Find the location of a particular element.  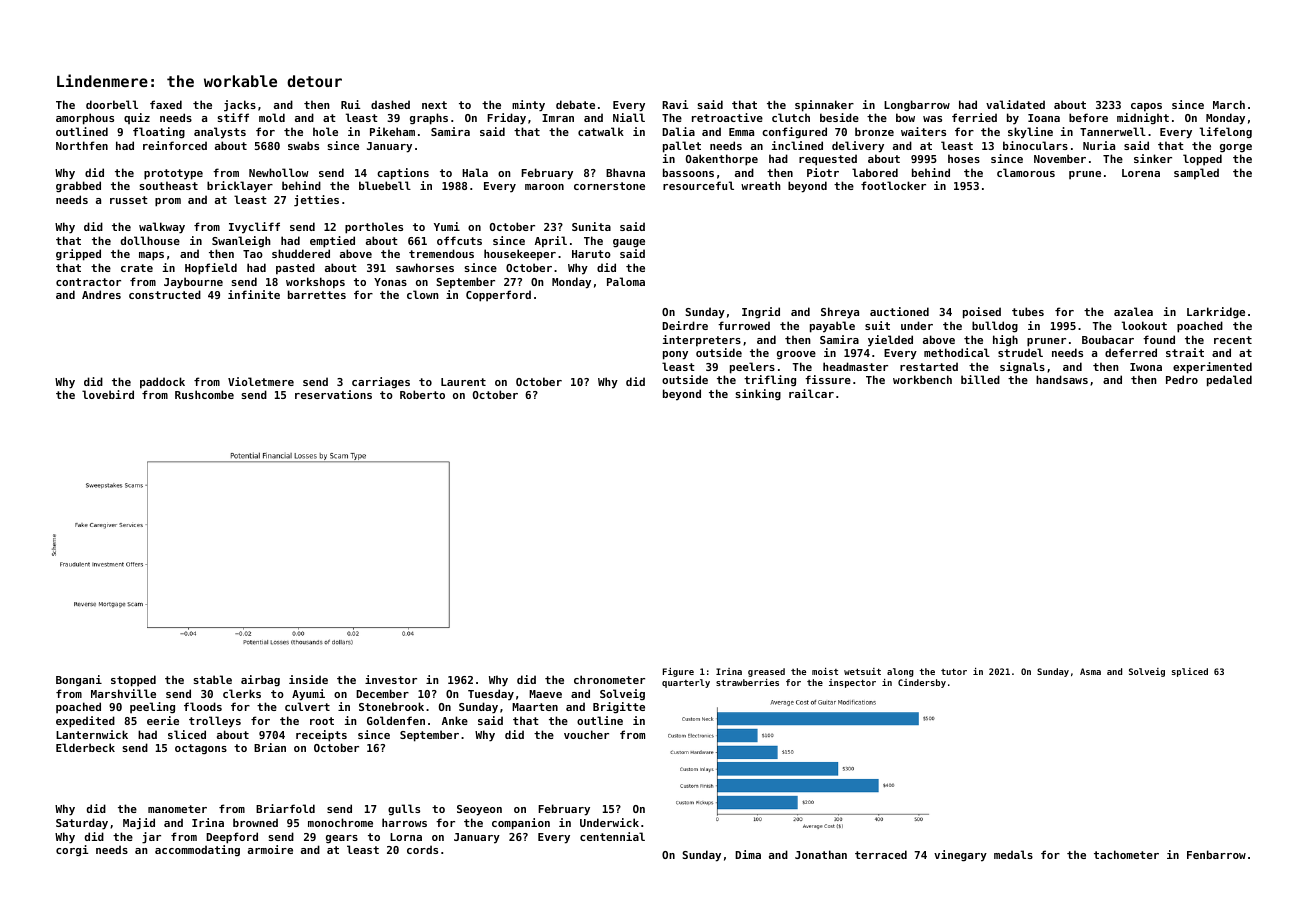

validated is located at coordinates (1015, 104).
